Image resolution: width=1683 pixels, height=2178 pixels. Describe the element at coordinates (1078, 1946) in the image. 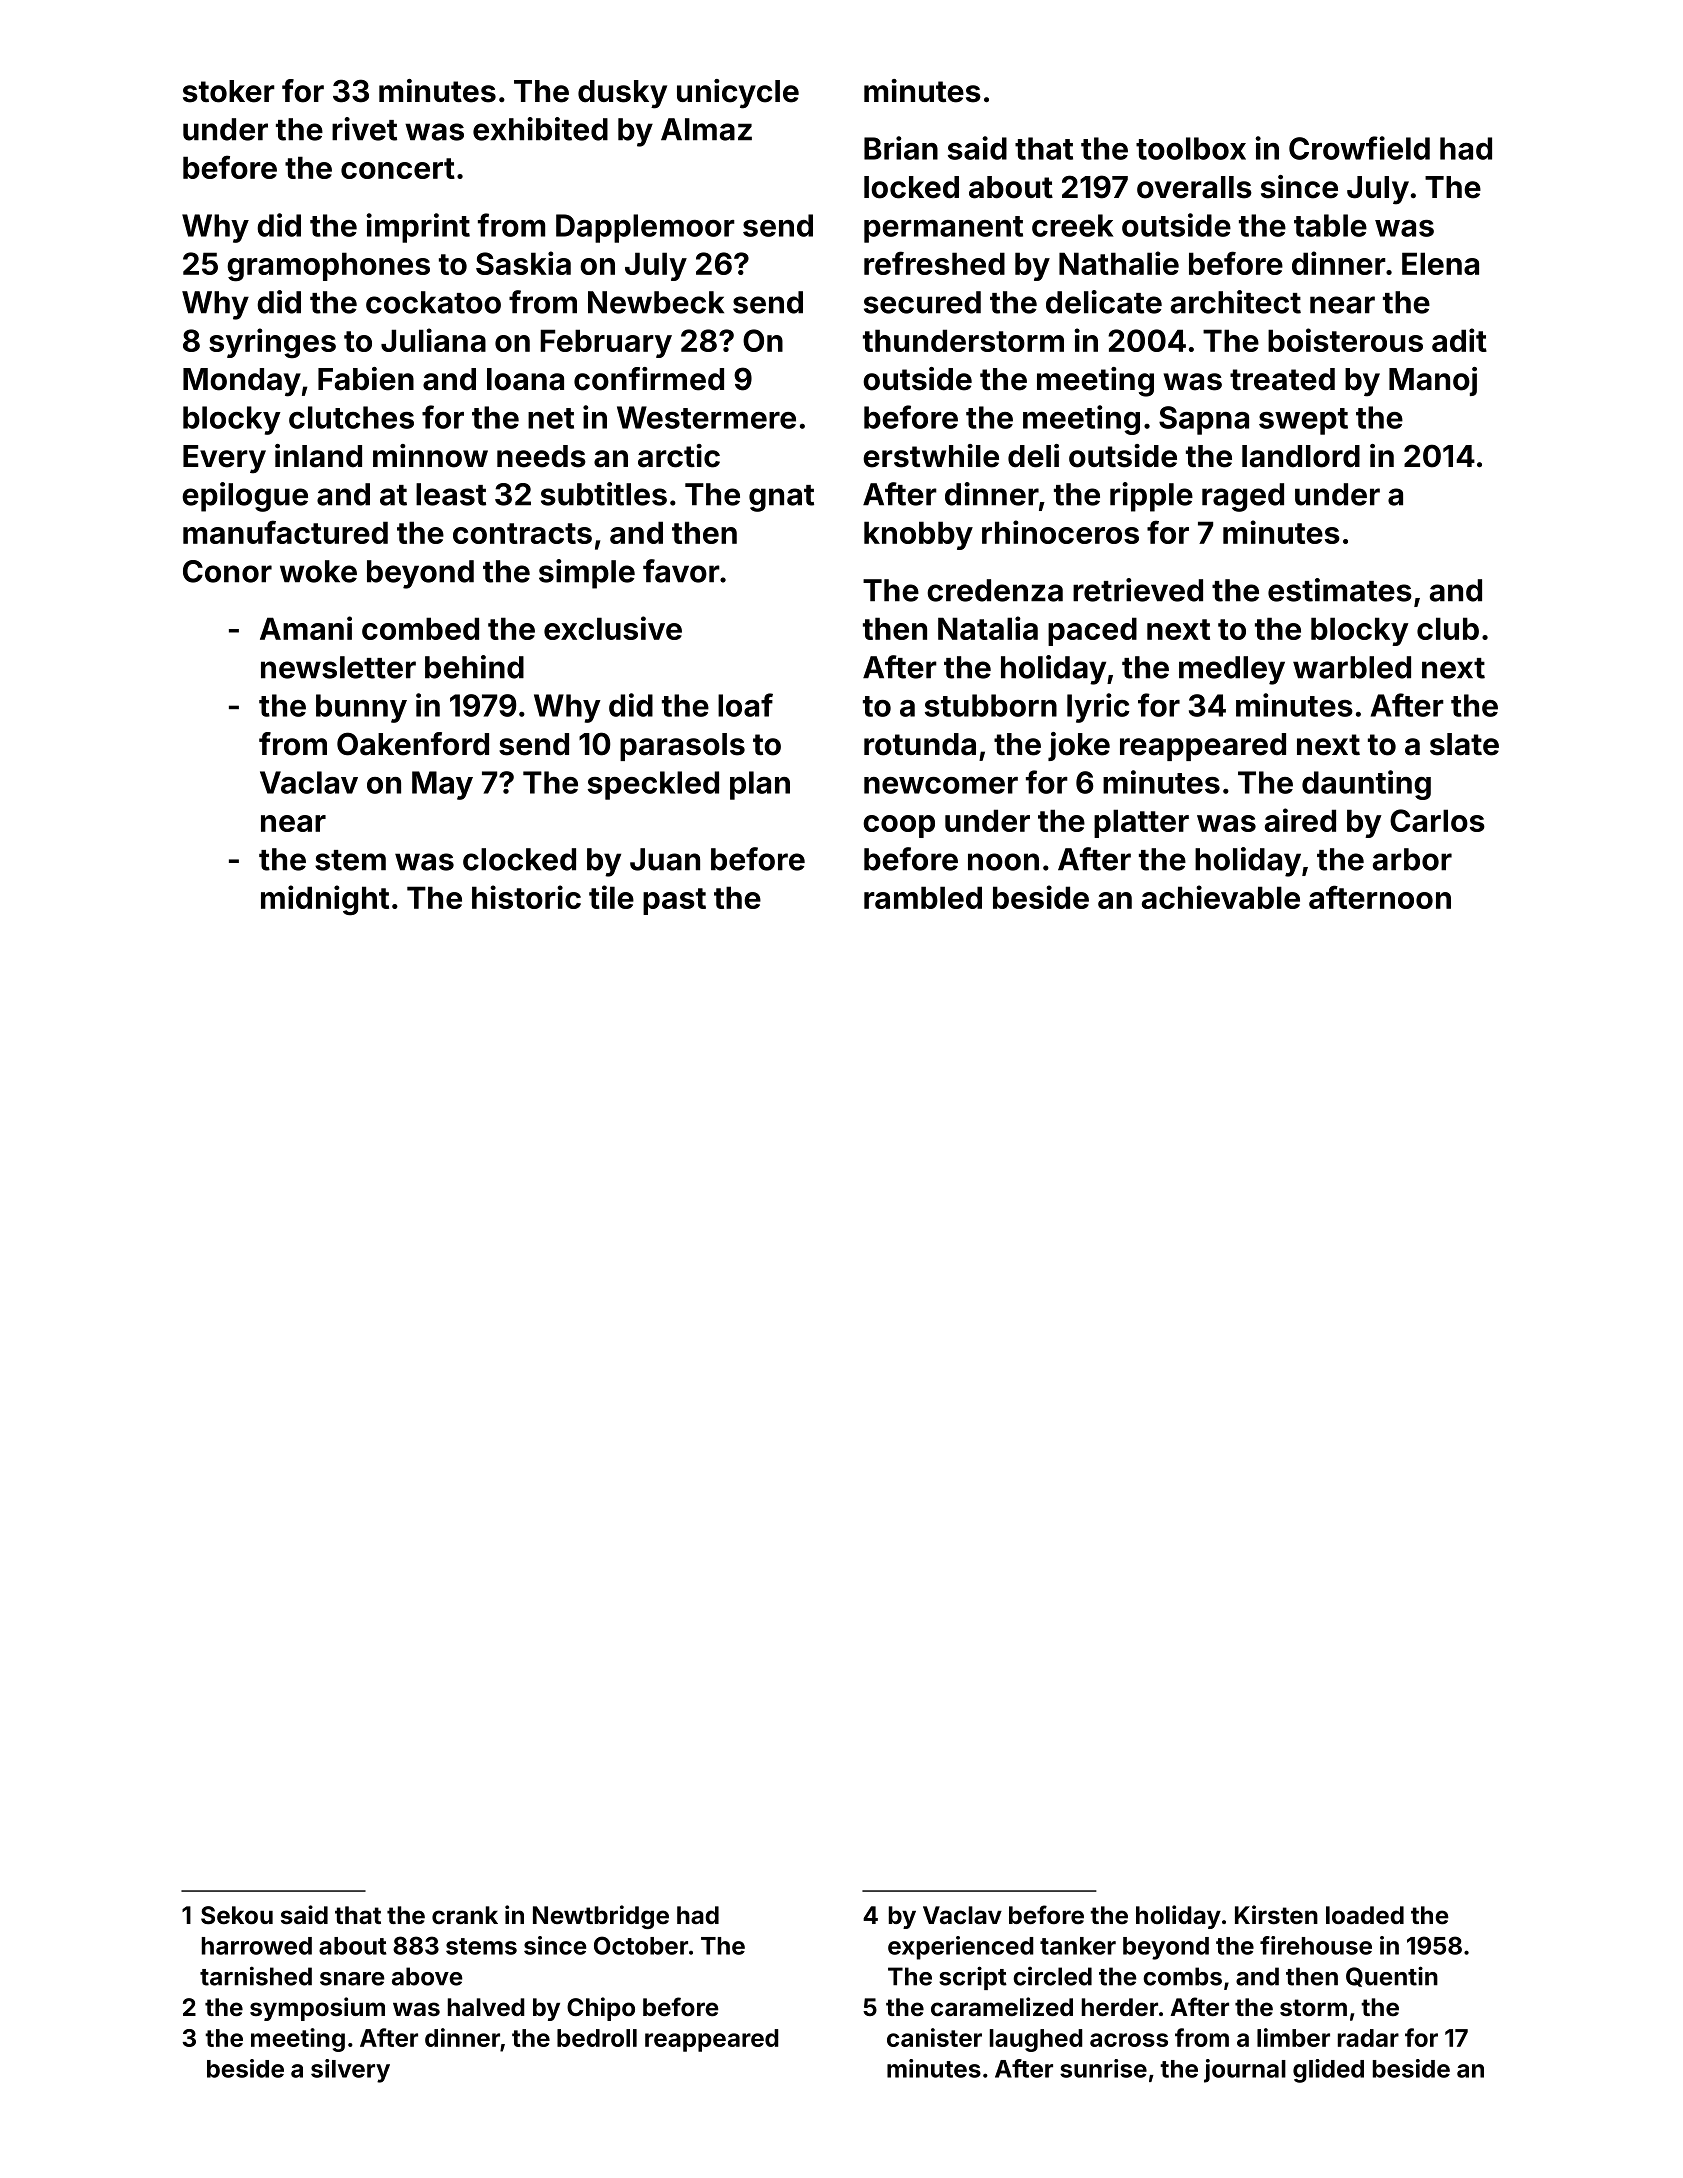

I see `tanker` at that location.
